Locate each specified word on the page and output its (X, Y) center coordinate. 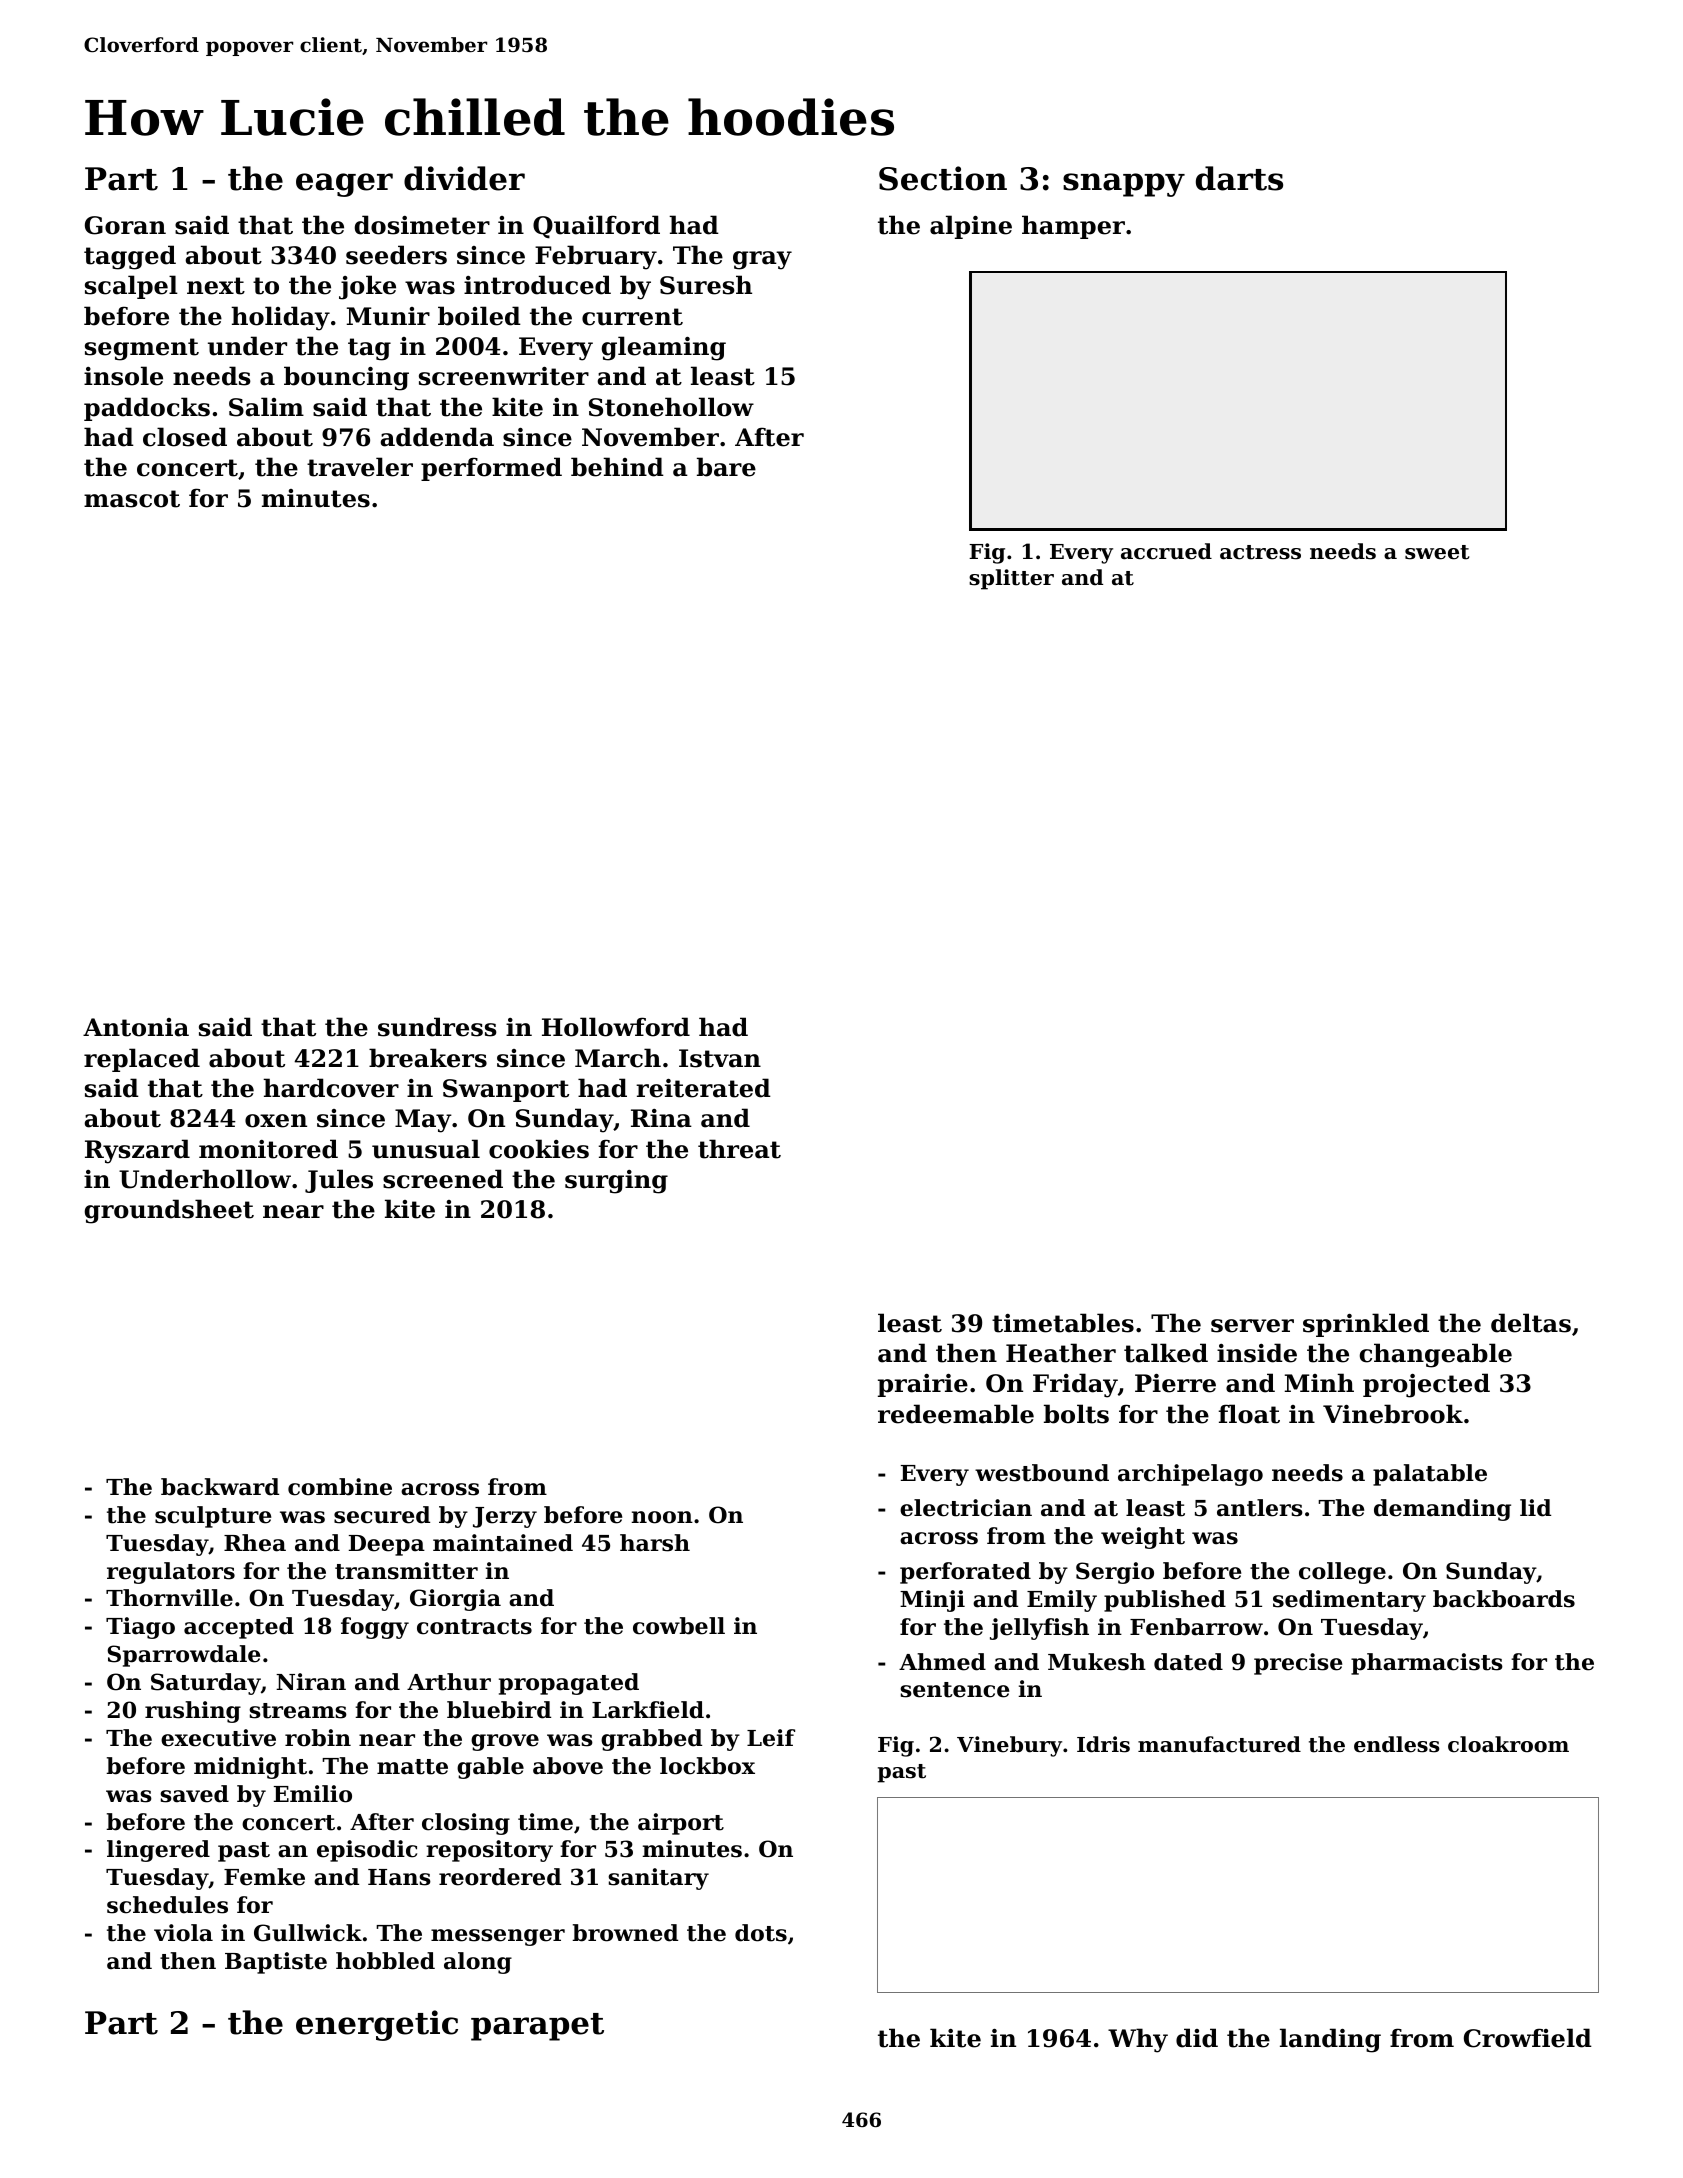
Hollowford (616, 1027)
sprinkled (1366, 1325)
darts (1239, 178)
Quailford (596, 227)
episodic (367, 1851)
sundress (437, 1027)
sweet (1437, 552)
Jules (339, 1181)
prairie (923, 1385)
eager (344, 185)
